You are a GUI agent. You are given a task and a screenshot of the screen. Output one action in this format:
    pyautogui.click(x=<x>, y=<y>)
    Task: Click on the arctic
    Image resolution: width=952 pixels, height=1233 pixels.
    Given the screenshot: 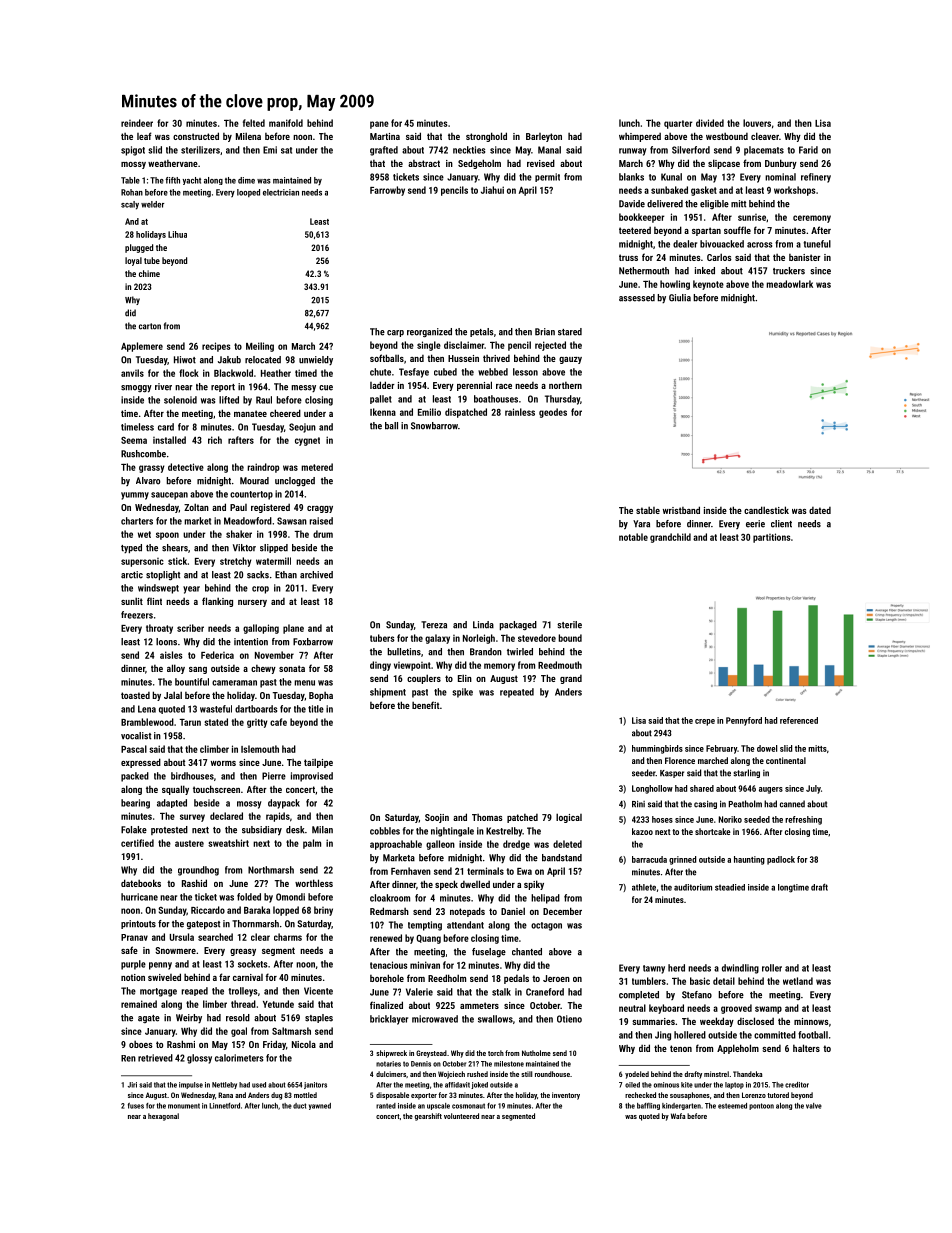 What is the action you would take?
    pyautogui.click(x=132, y=575)
